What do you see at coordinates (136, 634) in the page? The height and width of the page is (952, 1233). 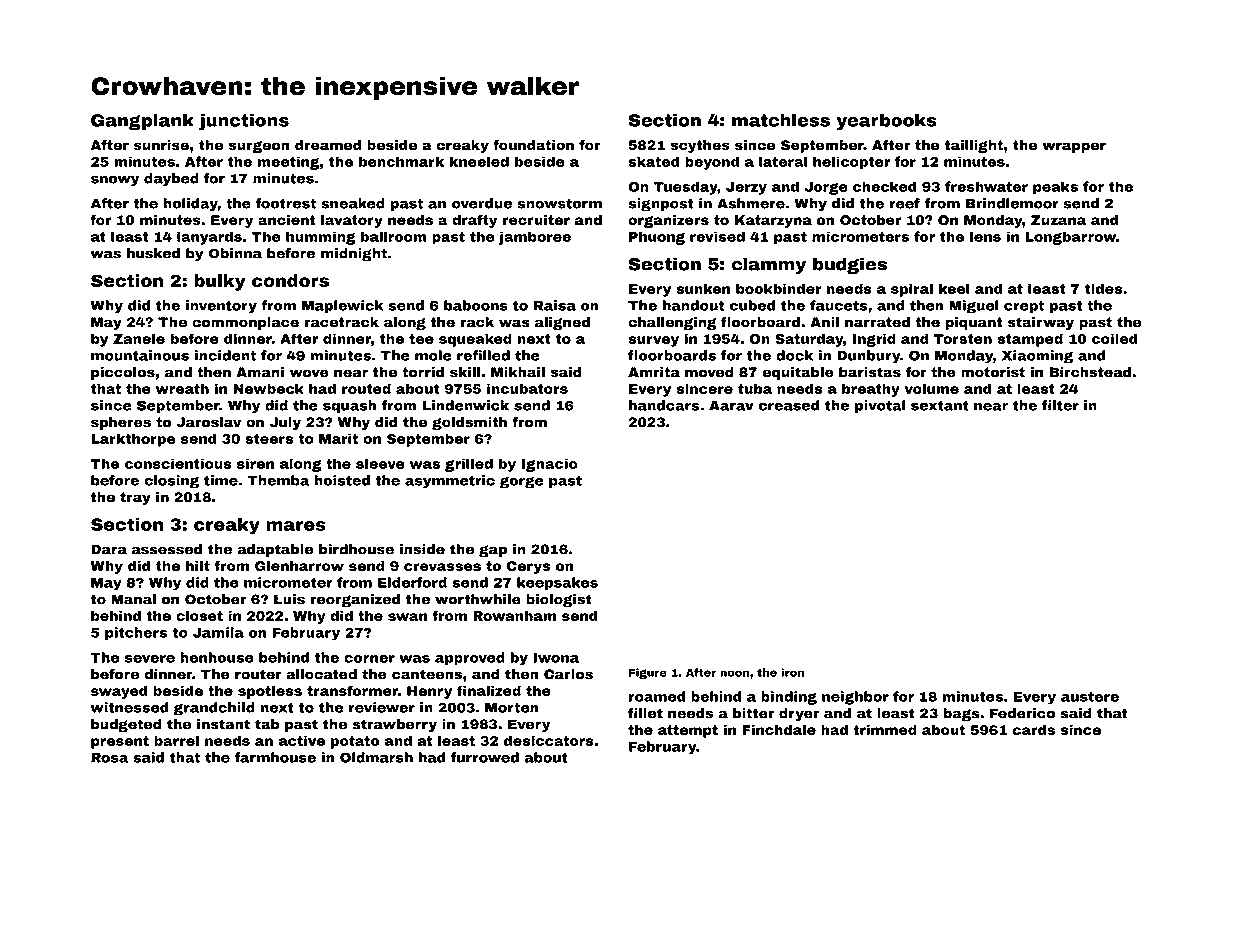 I see `pitchers` at bounding box center [136, 634].
